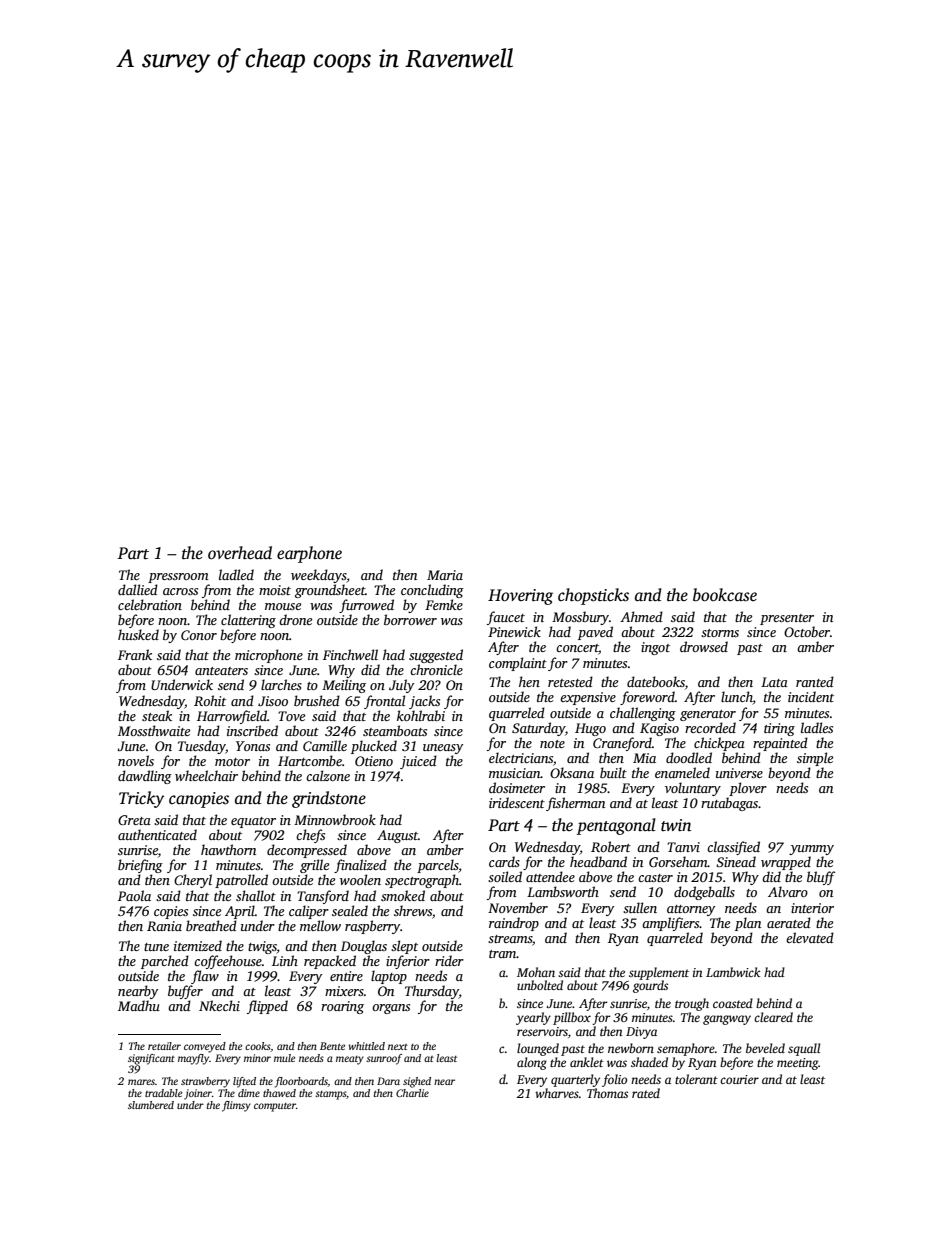  I want to click on wheelchair, so click(206, 775).
